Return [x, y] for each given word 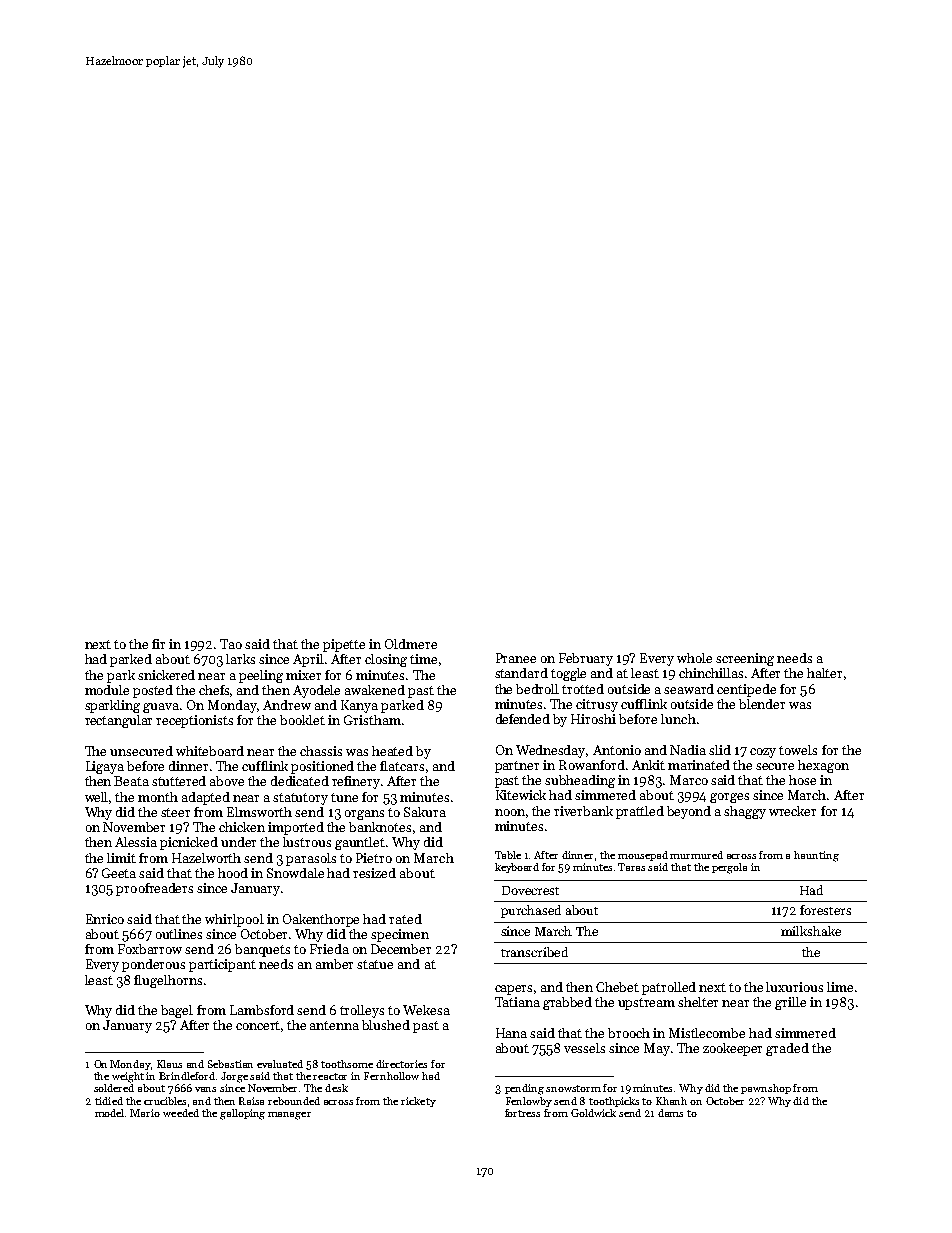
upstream [646, 1004]
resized [374, 873]
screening [745, 659]
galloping [242, 1114]
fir [158, 644]
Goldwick [593, 1113]
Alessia [136, 842]
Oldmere [411, 644]
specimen [400, 935]
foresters [825, 910]
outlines [179, 934]
